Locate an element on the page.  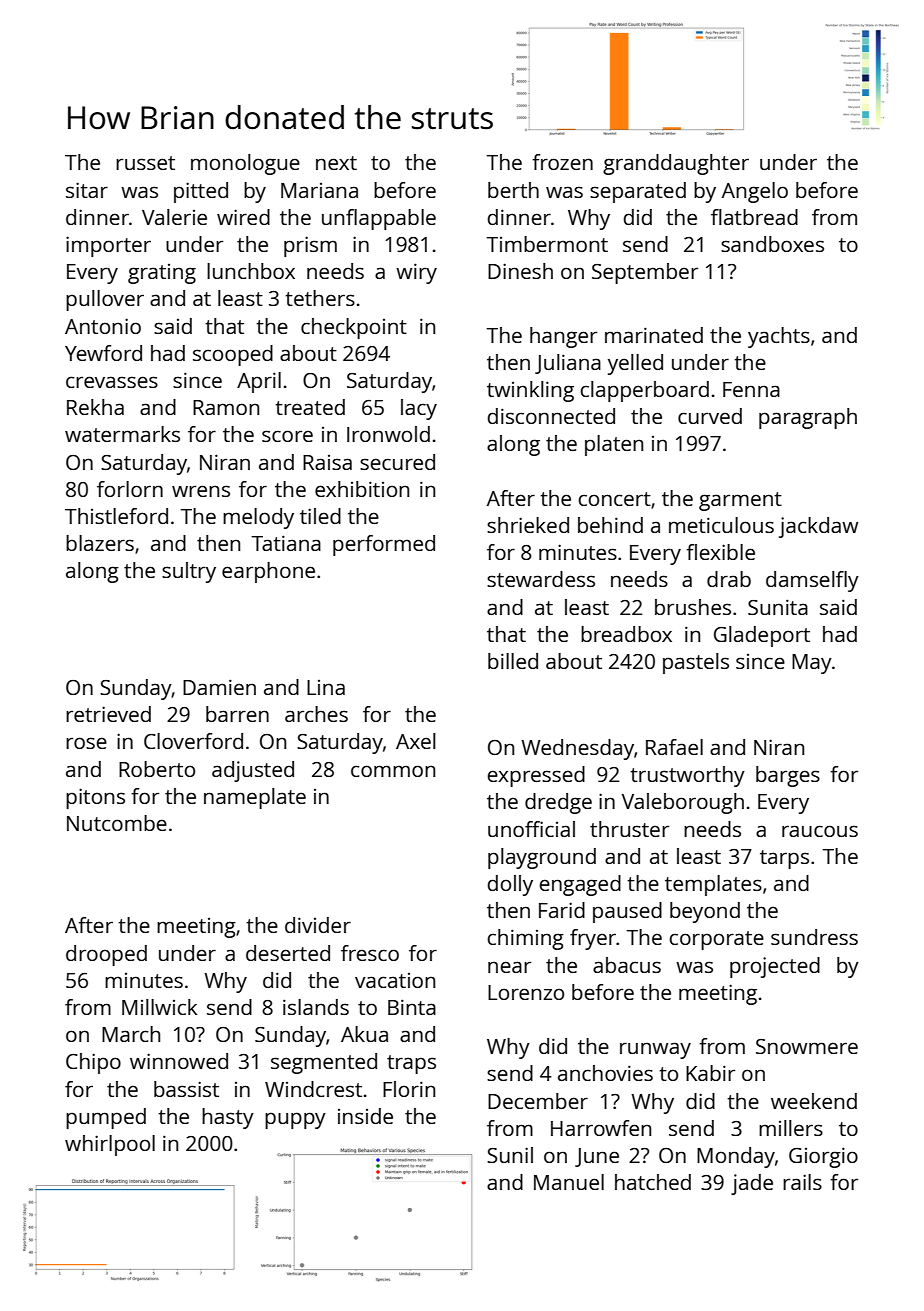
scooped is located at coordinates (233, 355).
